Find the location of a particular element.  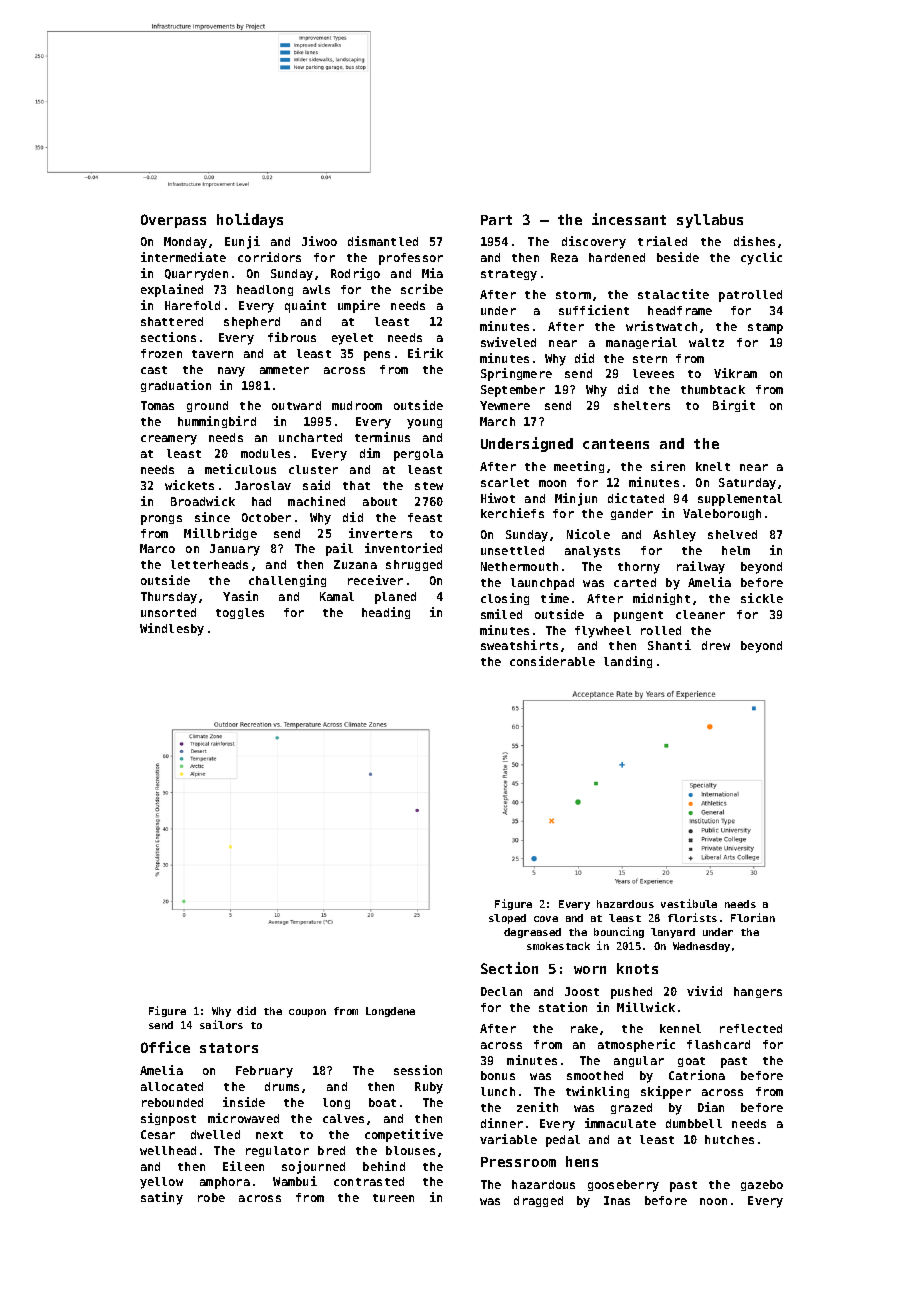

coupon is located at coordinates (307, 1013).
